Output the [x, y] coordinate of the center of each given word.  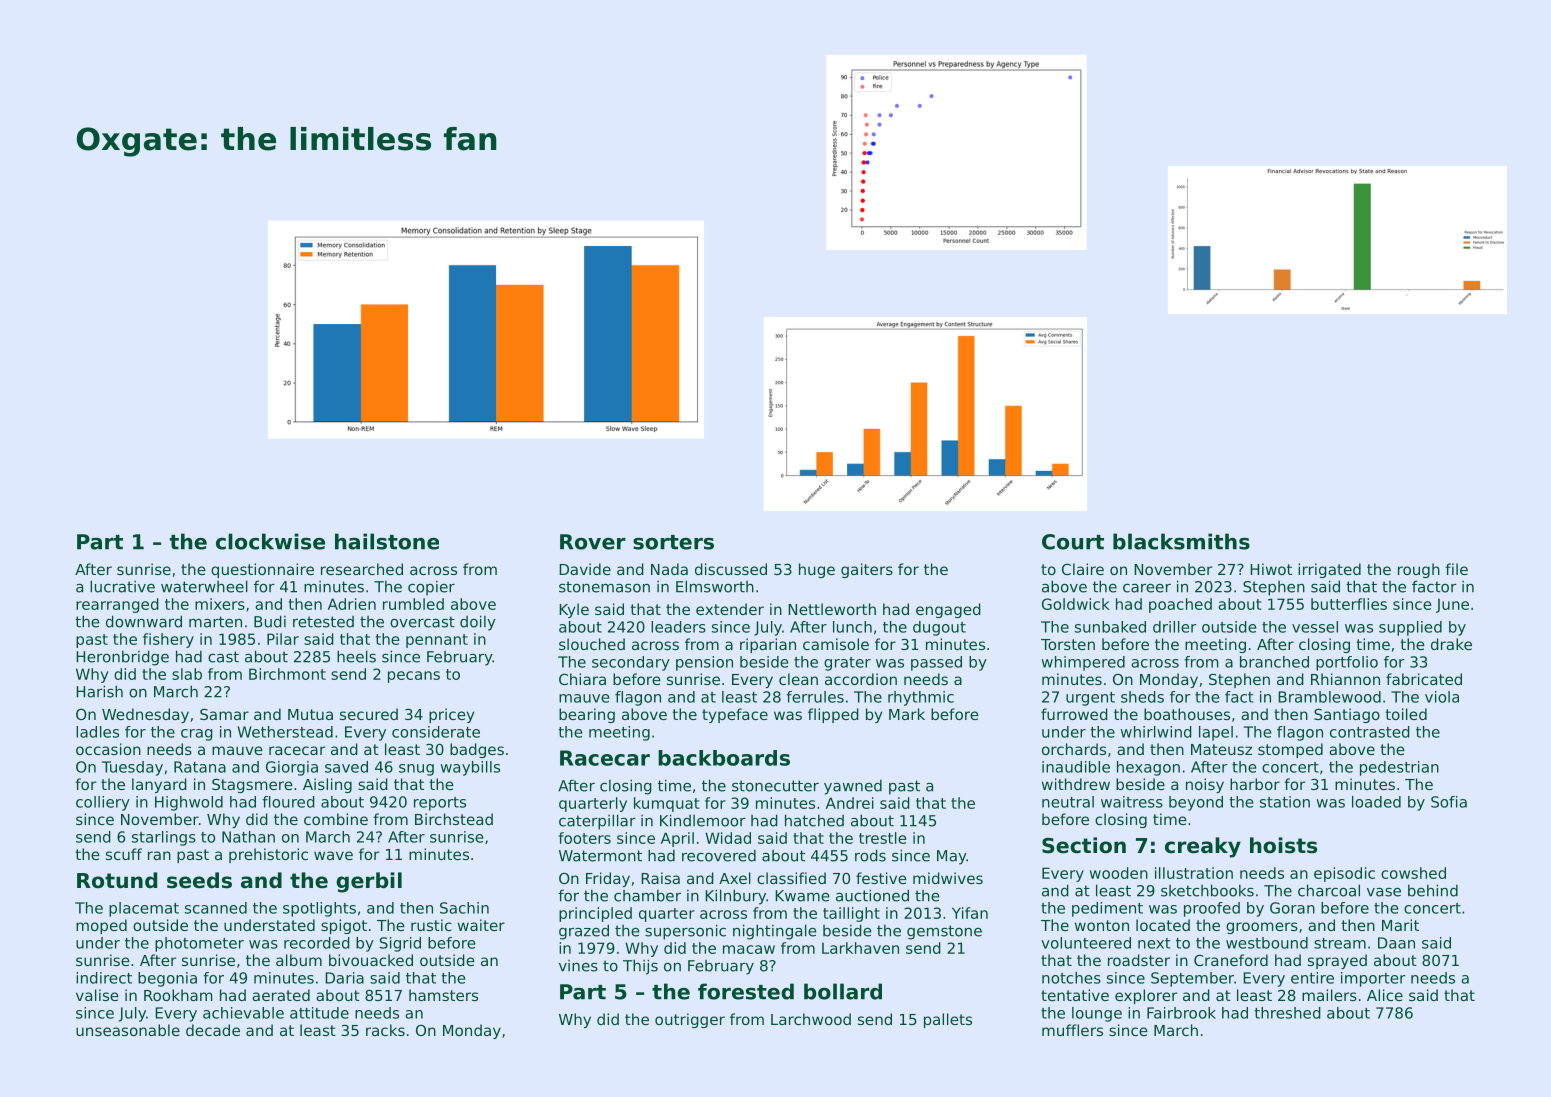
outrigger [690, 1020]
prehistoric [268, 855]
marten [215, 622]
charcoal [1329, 890]
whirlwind [1156, 732]
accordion [861, 679]
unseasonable [128, 1030]
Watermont [600, 856]
